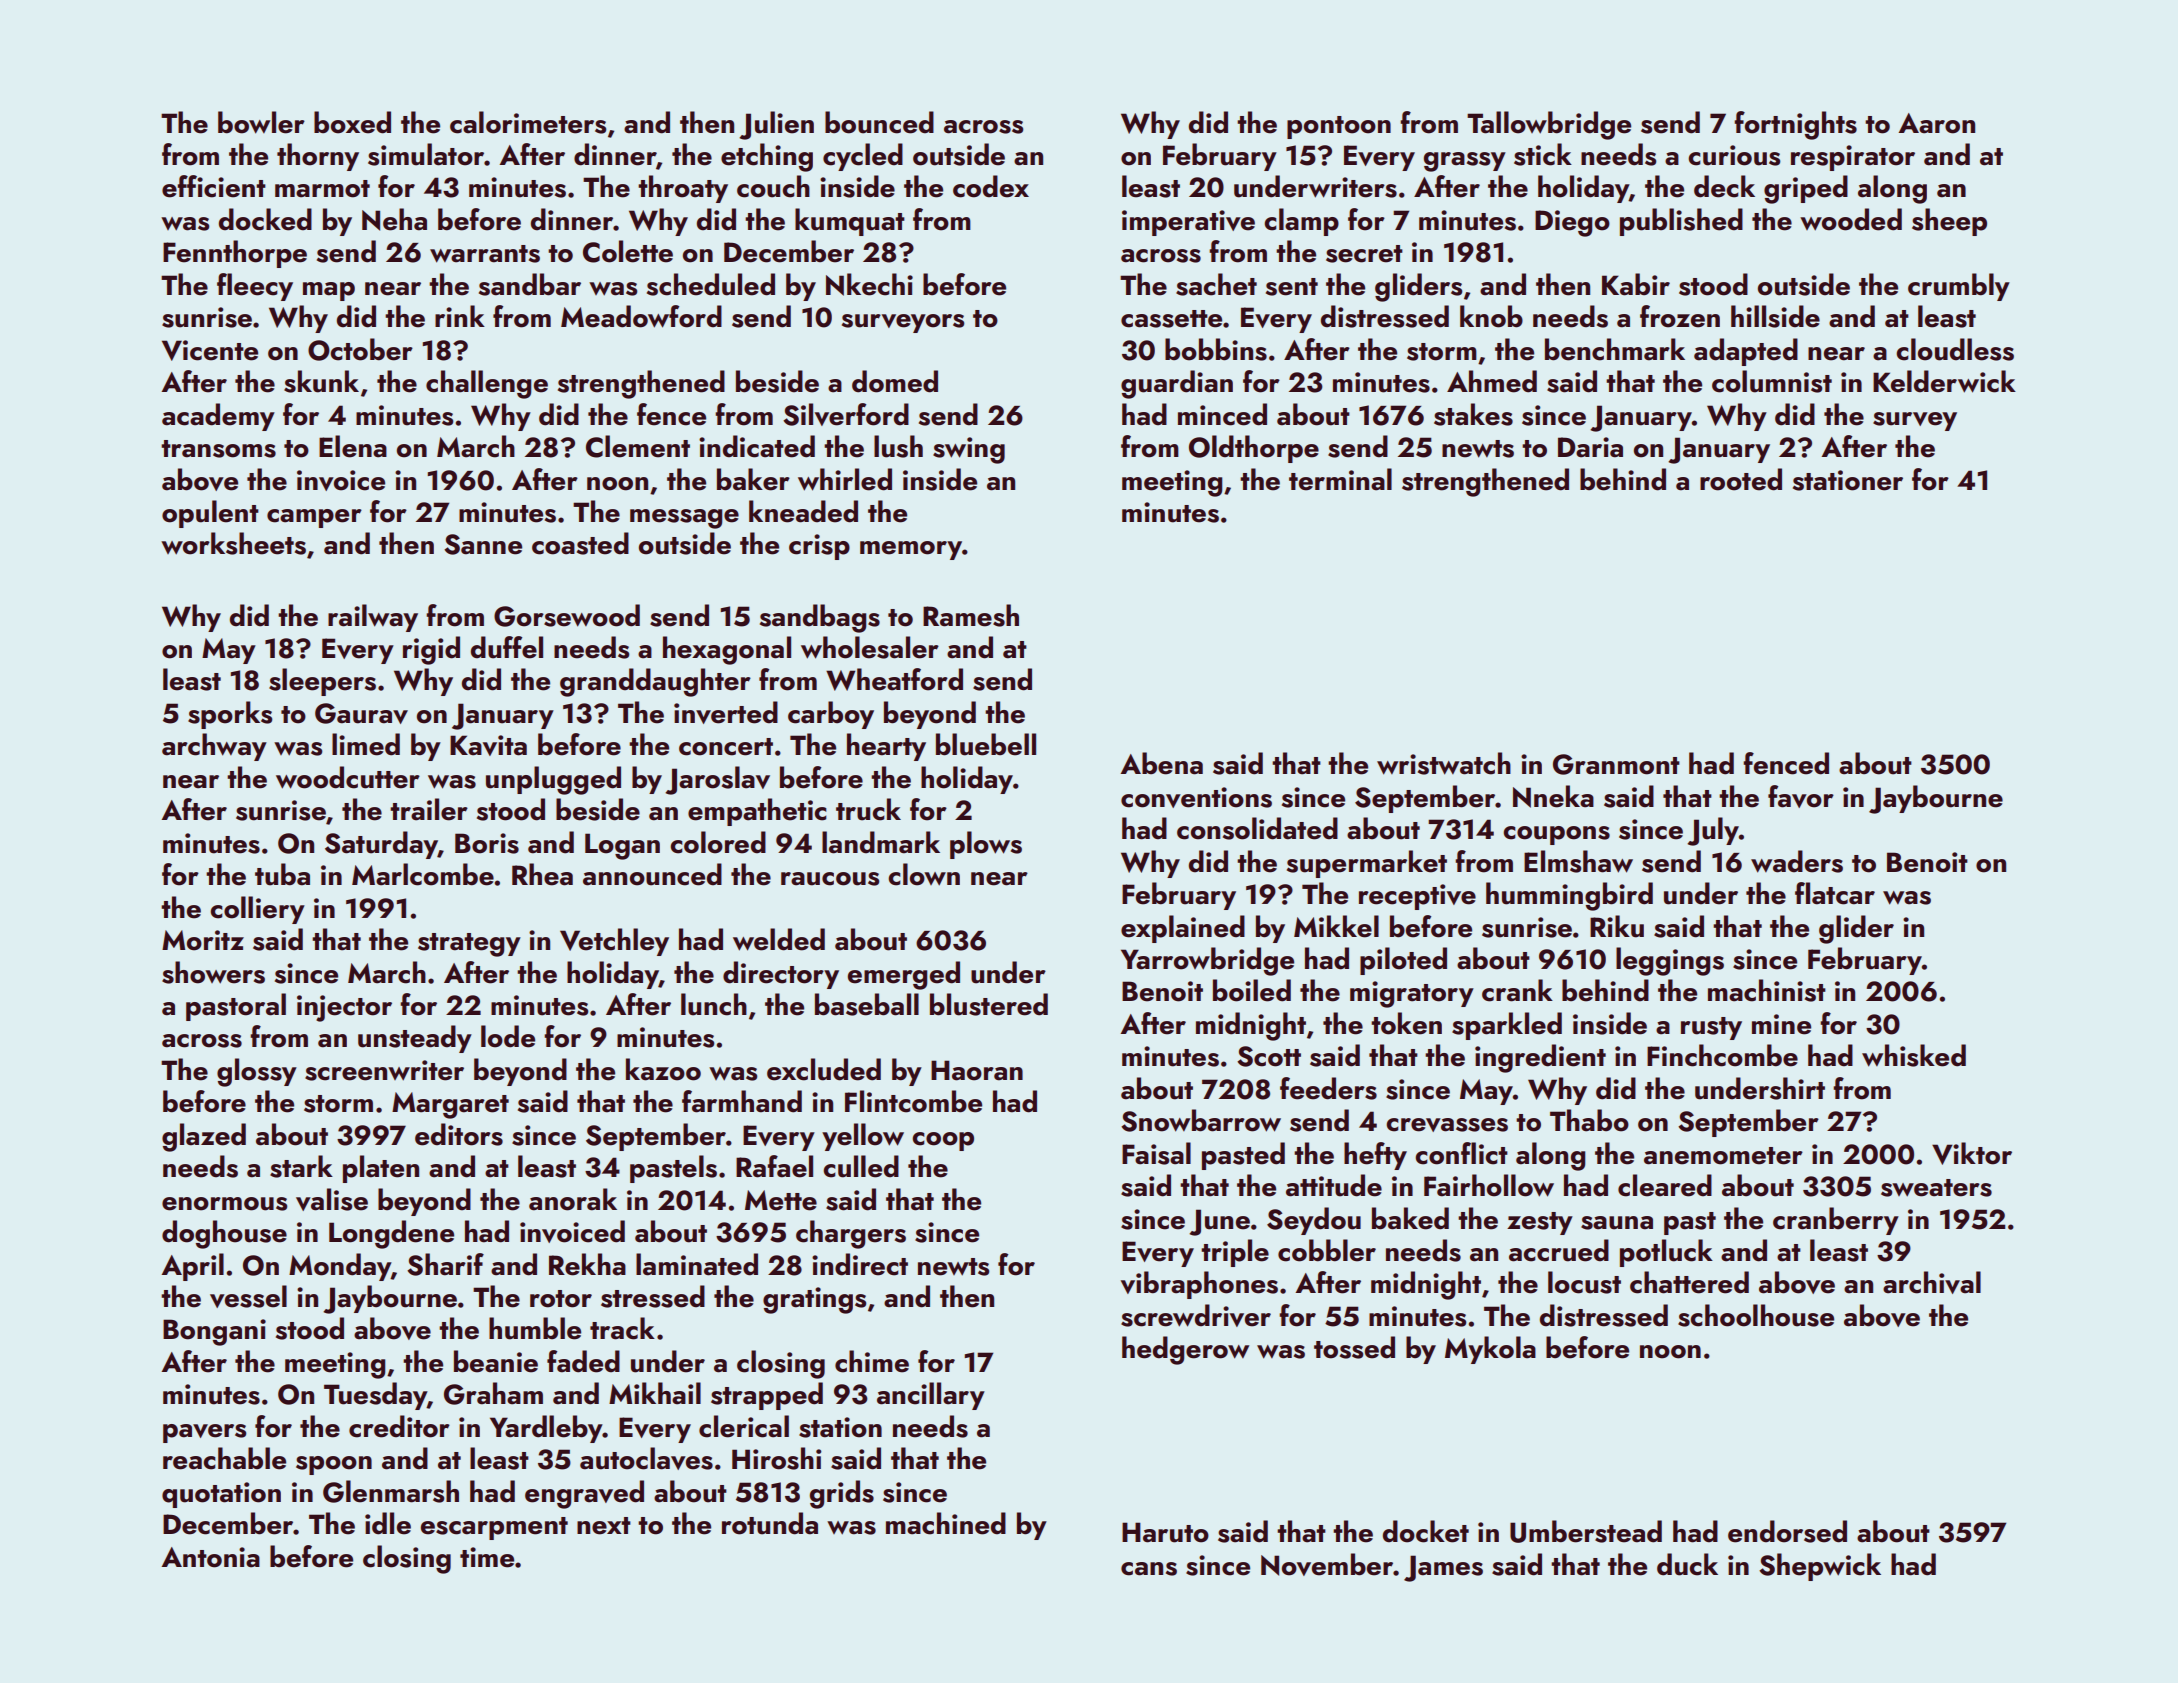 Image resolution: width=2178 pixels, height=1683 pixels. What do you see at coordinates (1775, 316) in the screenshot?
I see `hillside` at bounding box center [1775, 316].
